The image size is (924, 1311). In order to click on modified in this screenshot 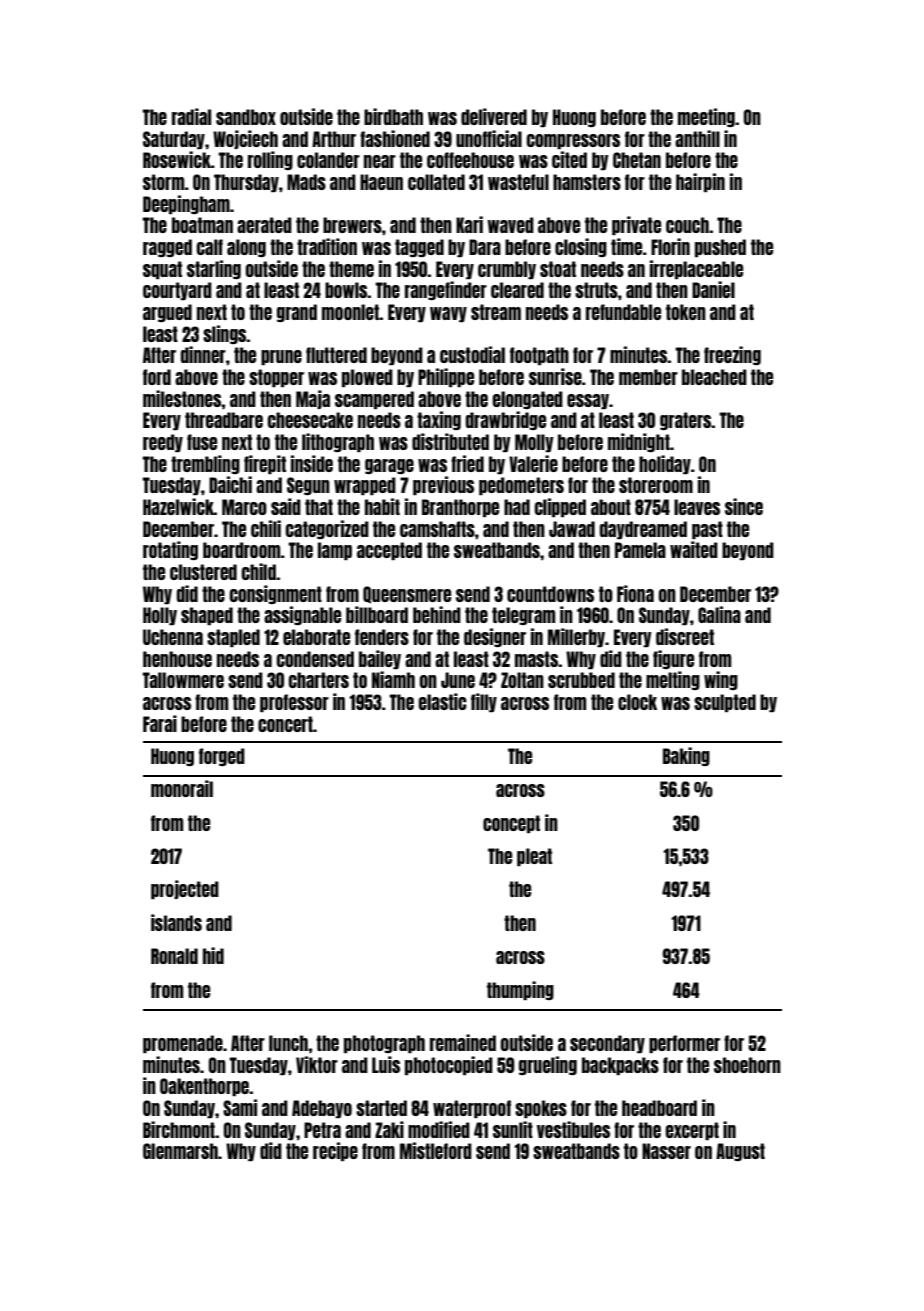, I will do `click(439, 1129)`.
